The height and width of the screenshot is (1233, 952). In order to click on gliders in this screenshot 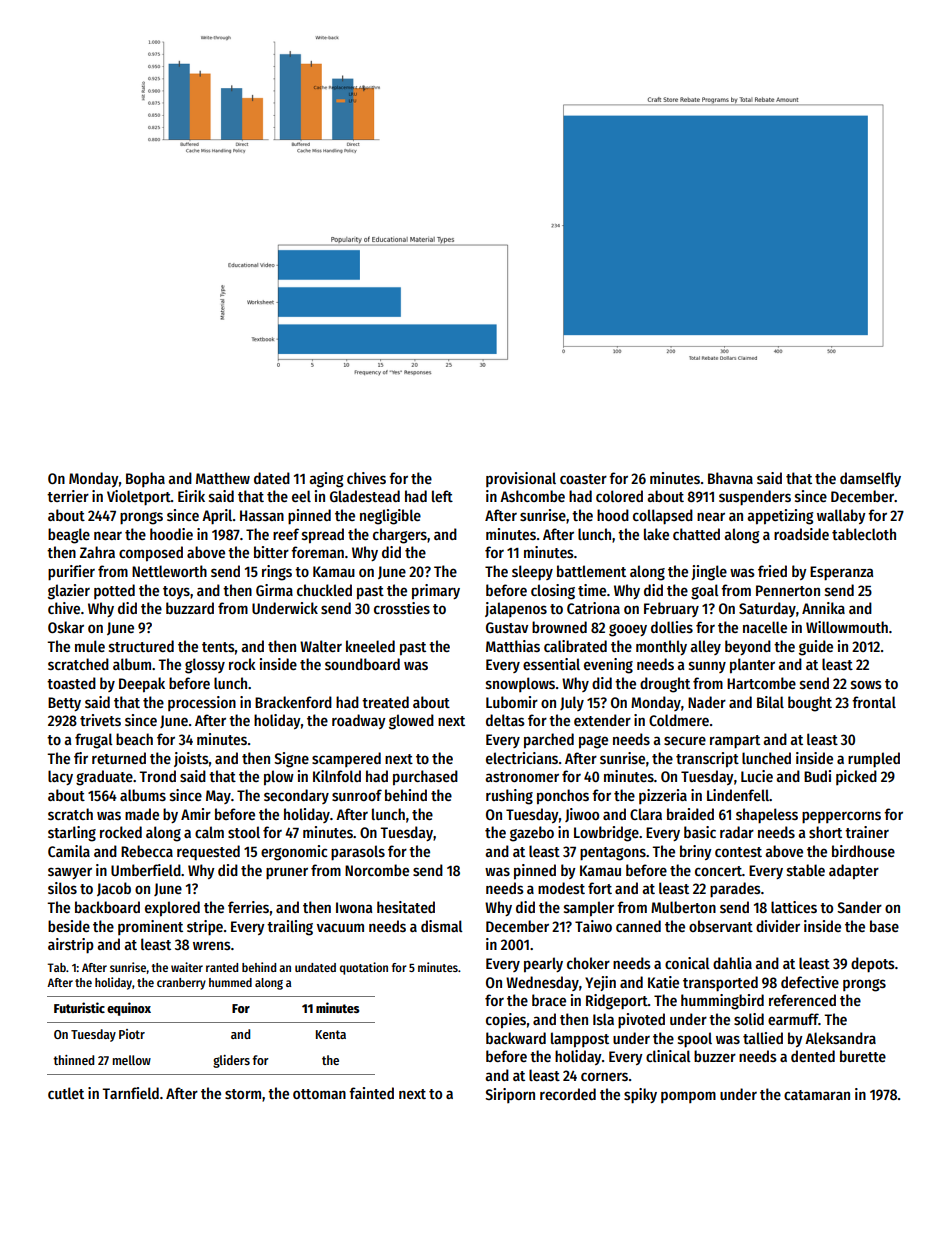, I will do `click(231, 1061)`.
